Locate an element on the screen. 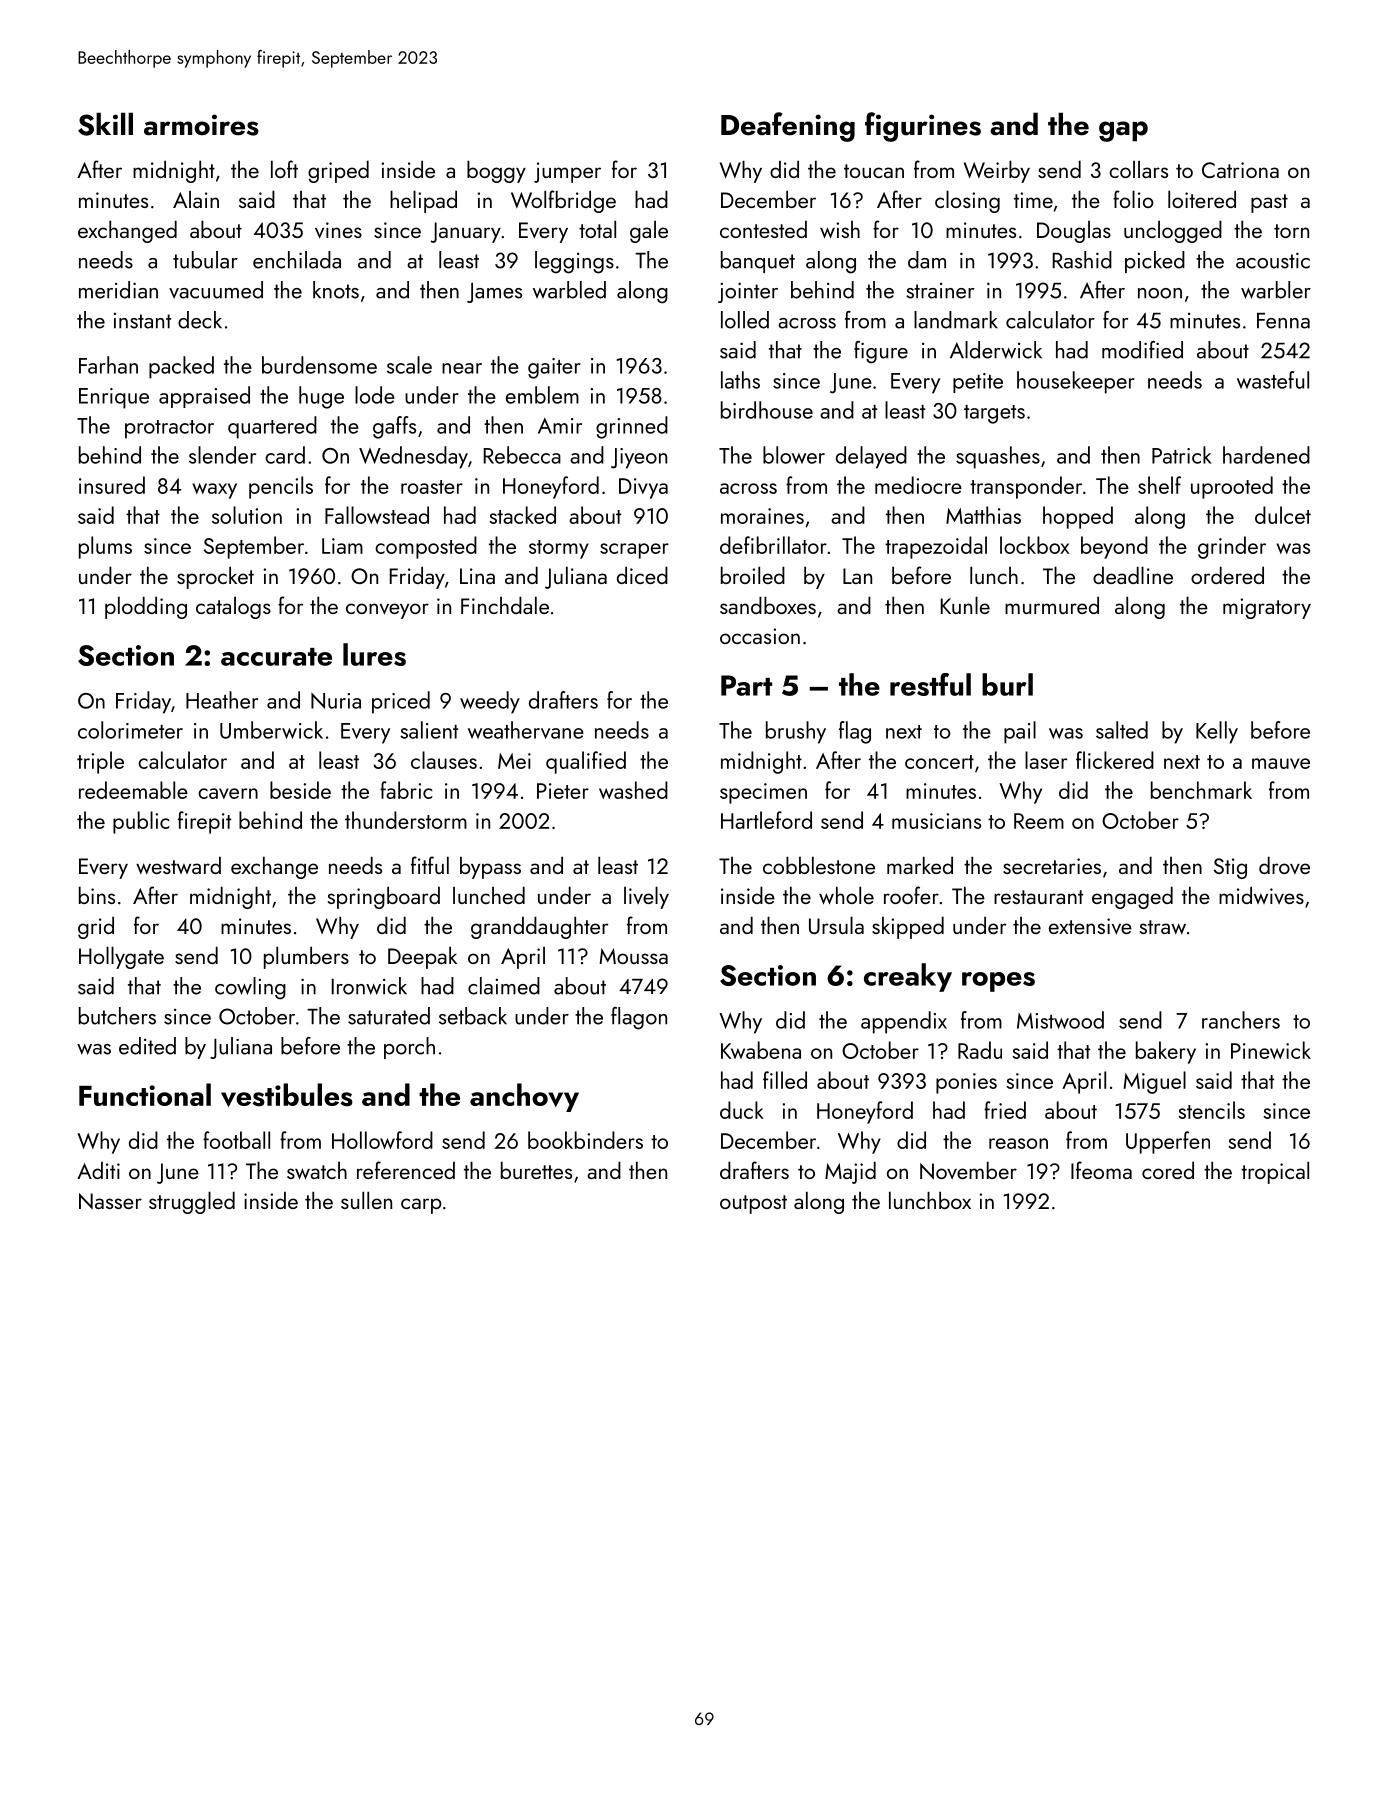 The image size is (1388, 1796). accurate is located at coordinates (276, 657).
